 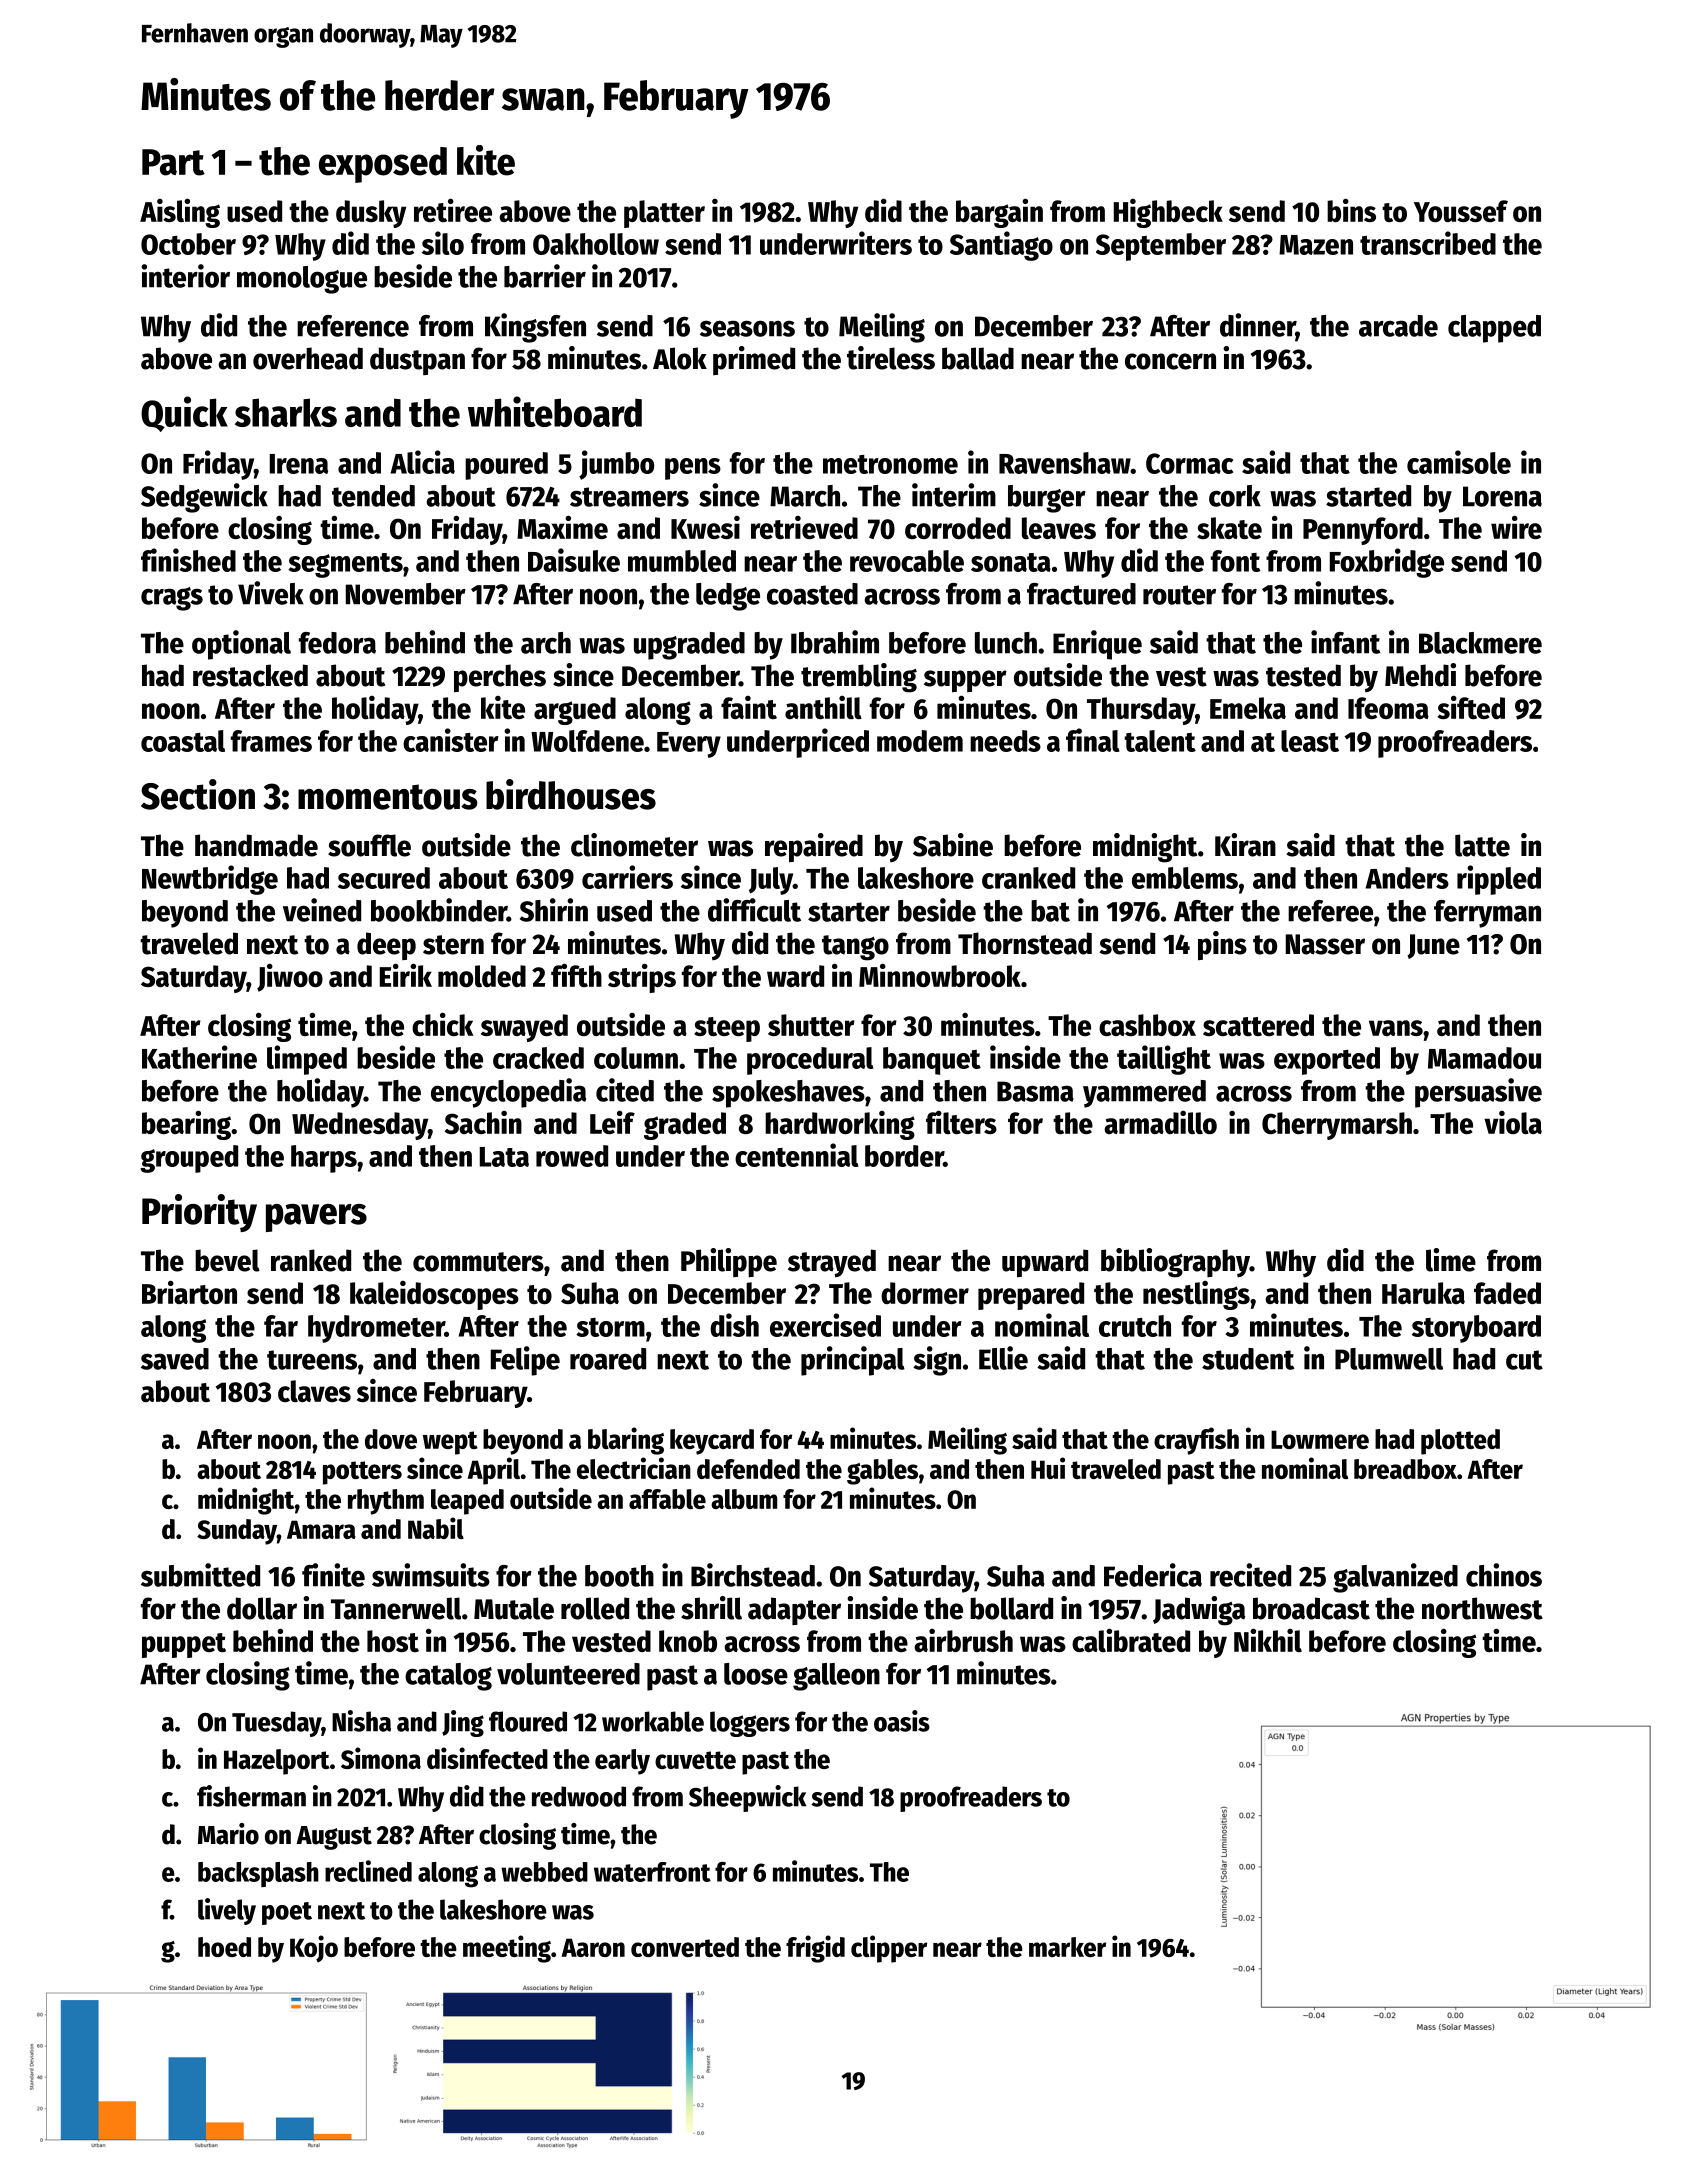 What do you see at coordinates (210, 880) in the screenshot?
I see `Newtbridge` at bounding box center [210, 880].
